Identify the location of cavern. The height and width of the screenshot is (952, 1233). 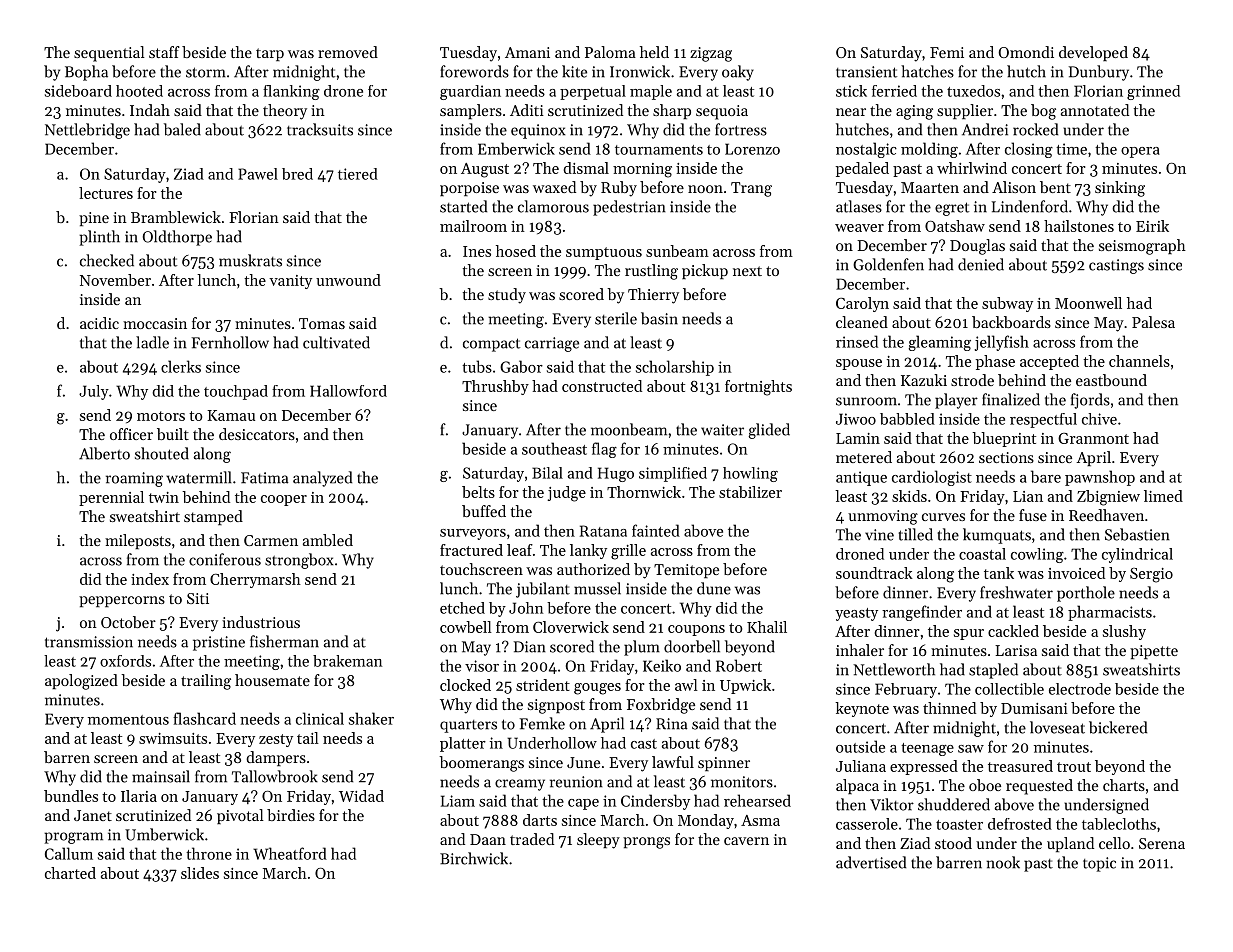
(746, 841).
